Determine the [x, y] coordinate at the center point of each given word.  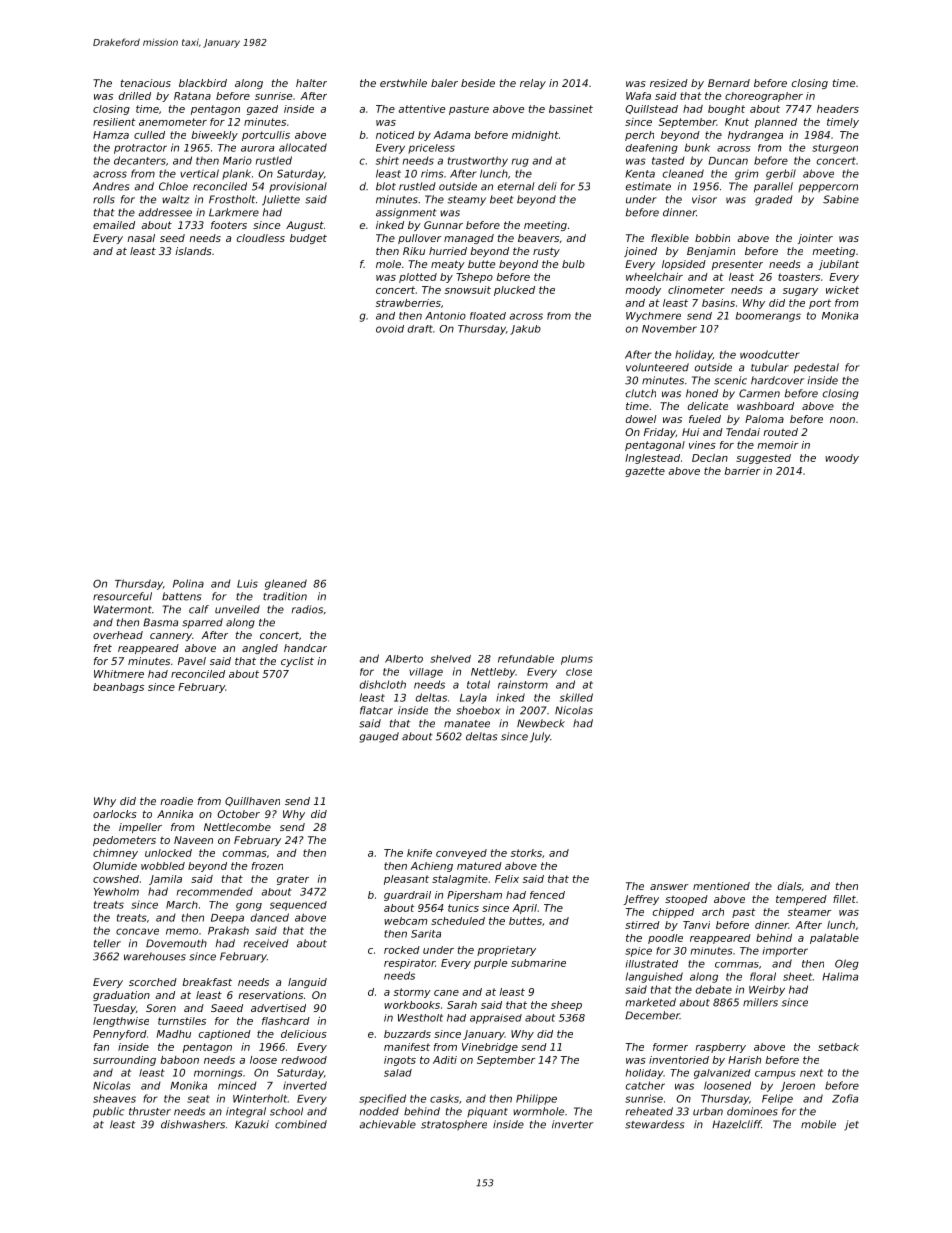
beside [478, 83]
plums [577, 660]
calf [199, 609]
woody [842, 459]
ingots [400, 1061]
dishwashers [193, 1124]
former [670, 1047]
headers [838, 109]
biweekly [215, 136]
